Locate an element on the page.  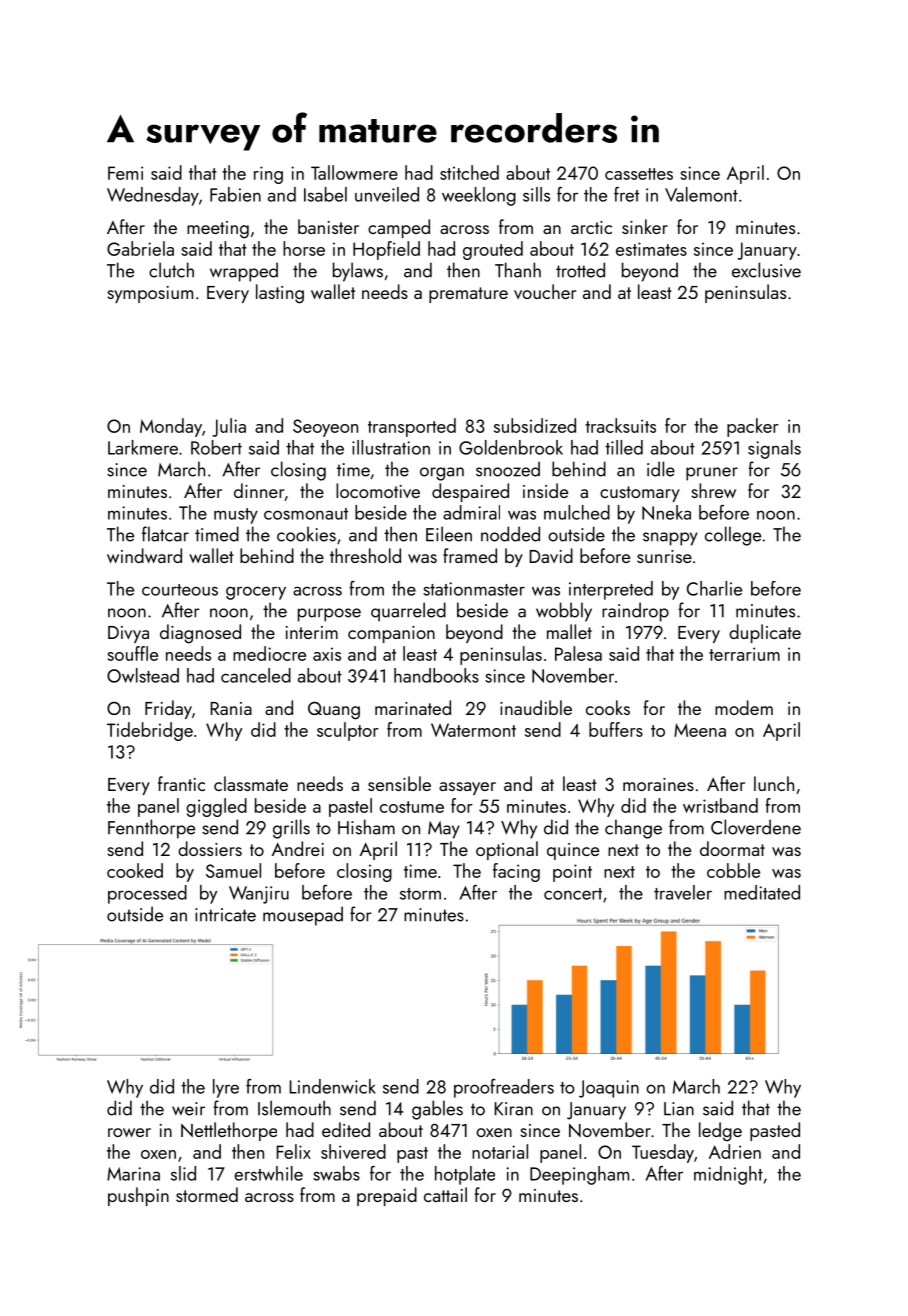
bylaws is located at coordinates (358, 272).
